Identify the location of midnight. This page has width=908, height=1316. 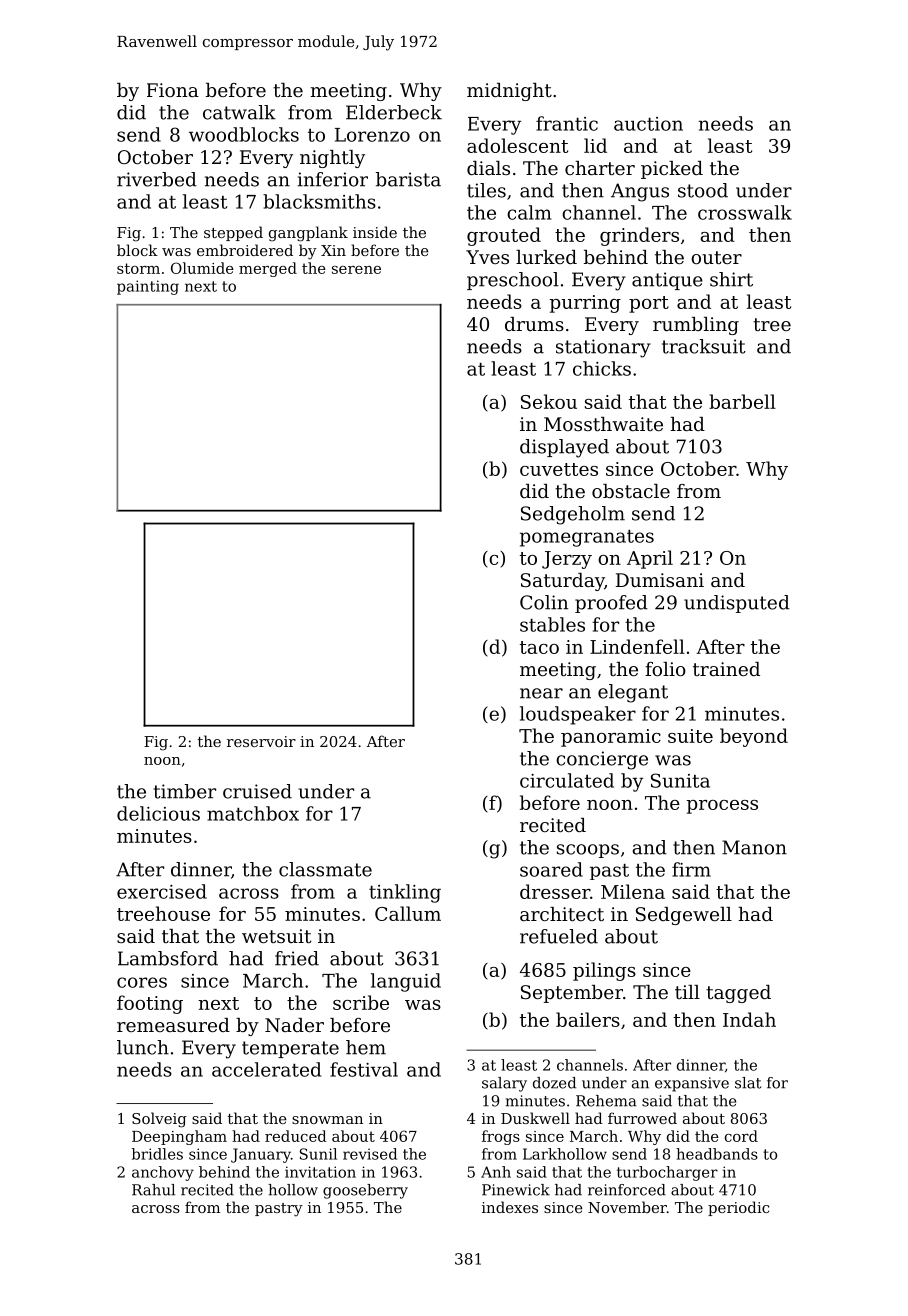
(509, 92).
